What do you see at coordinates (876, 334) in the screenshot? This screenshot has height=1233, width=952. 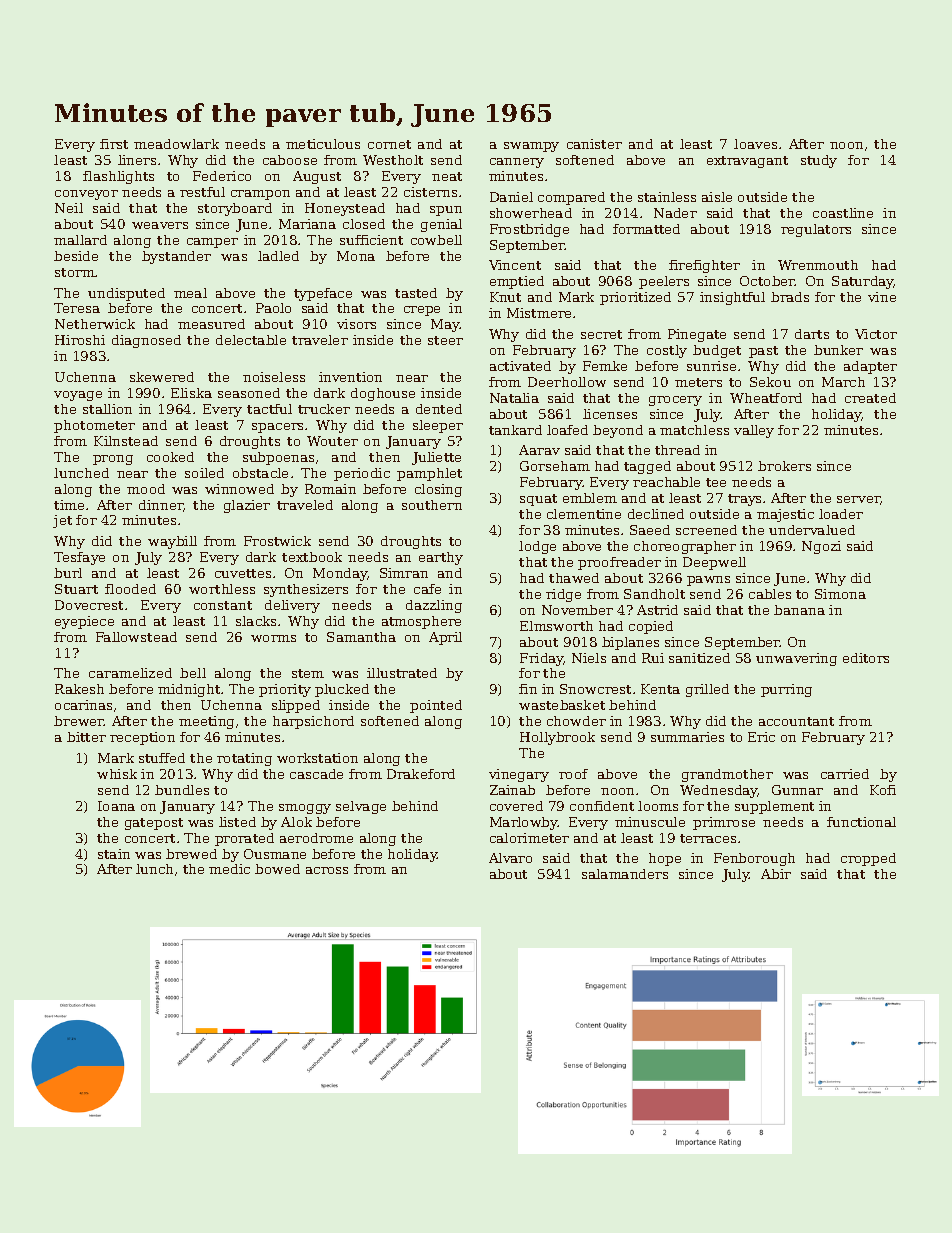 I see `Victor` at bounding box center [876, 334].
